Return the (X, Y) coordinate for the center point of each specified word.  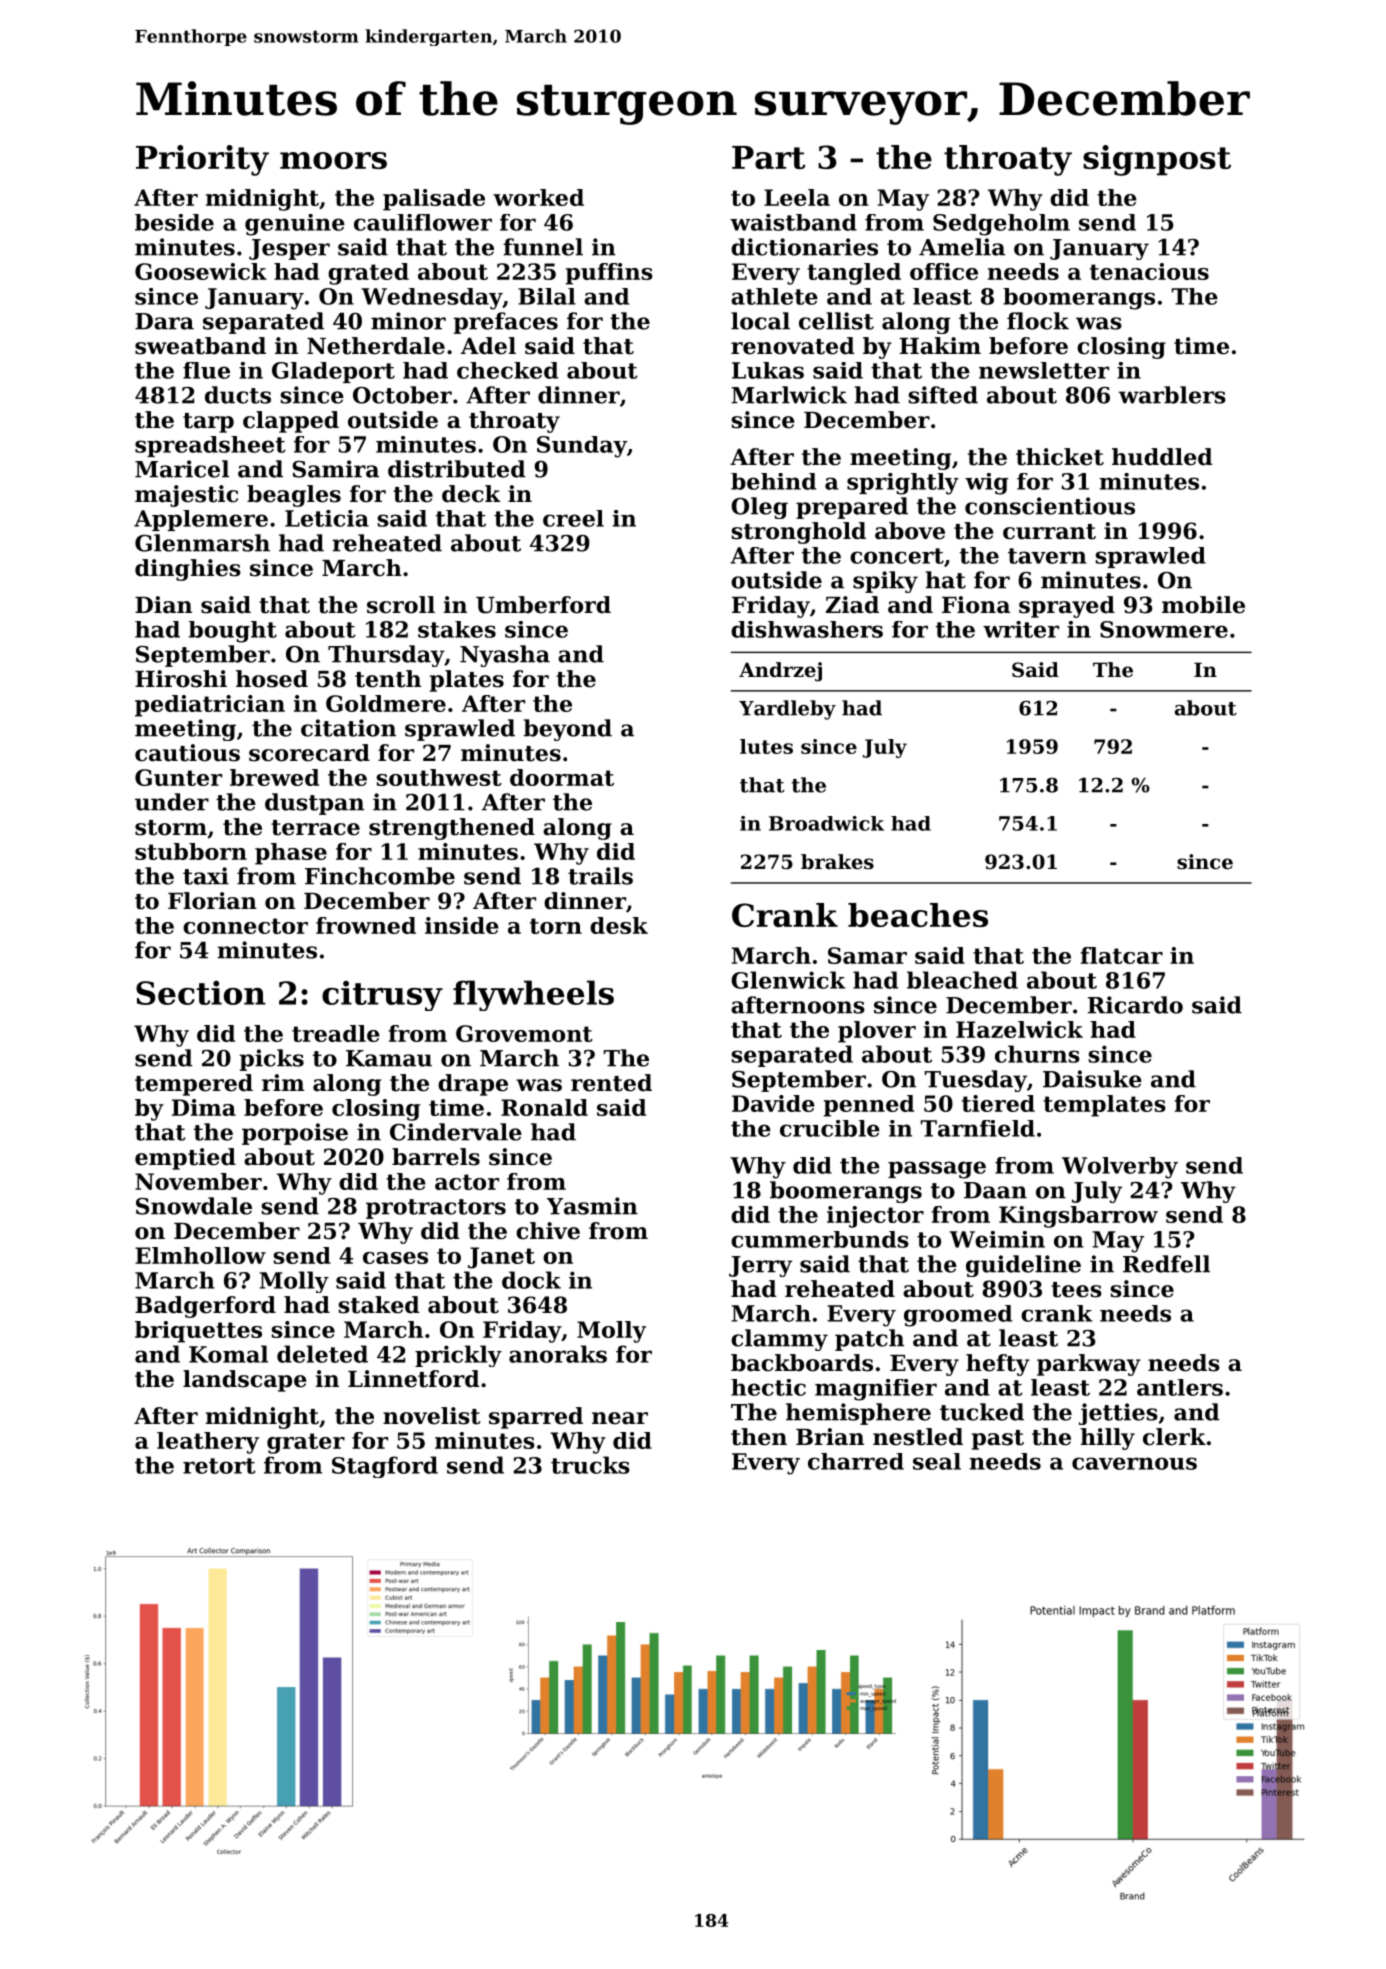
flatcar (1122, 955)
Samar (867, 955)
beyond (568, 730)
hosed (272, 679)
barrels (436, 1157)
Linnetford (414, 1379)
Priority (202, 160)
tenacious (1149, 271)
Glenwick (788, 980)
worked (538, 197)
